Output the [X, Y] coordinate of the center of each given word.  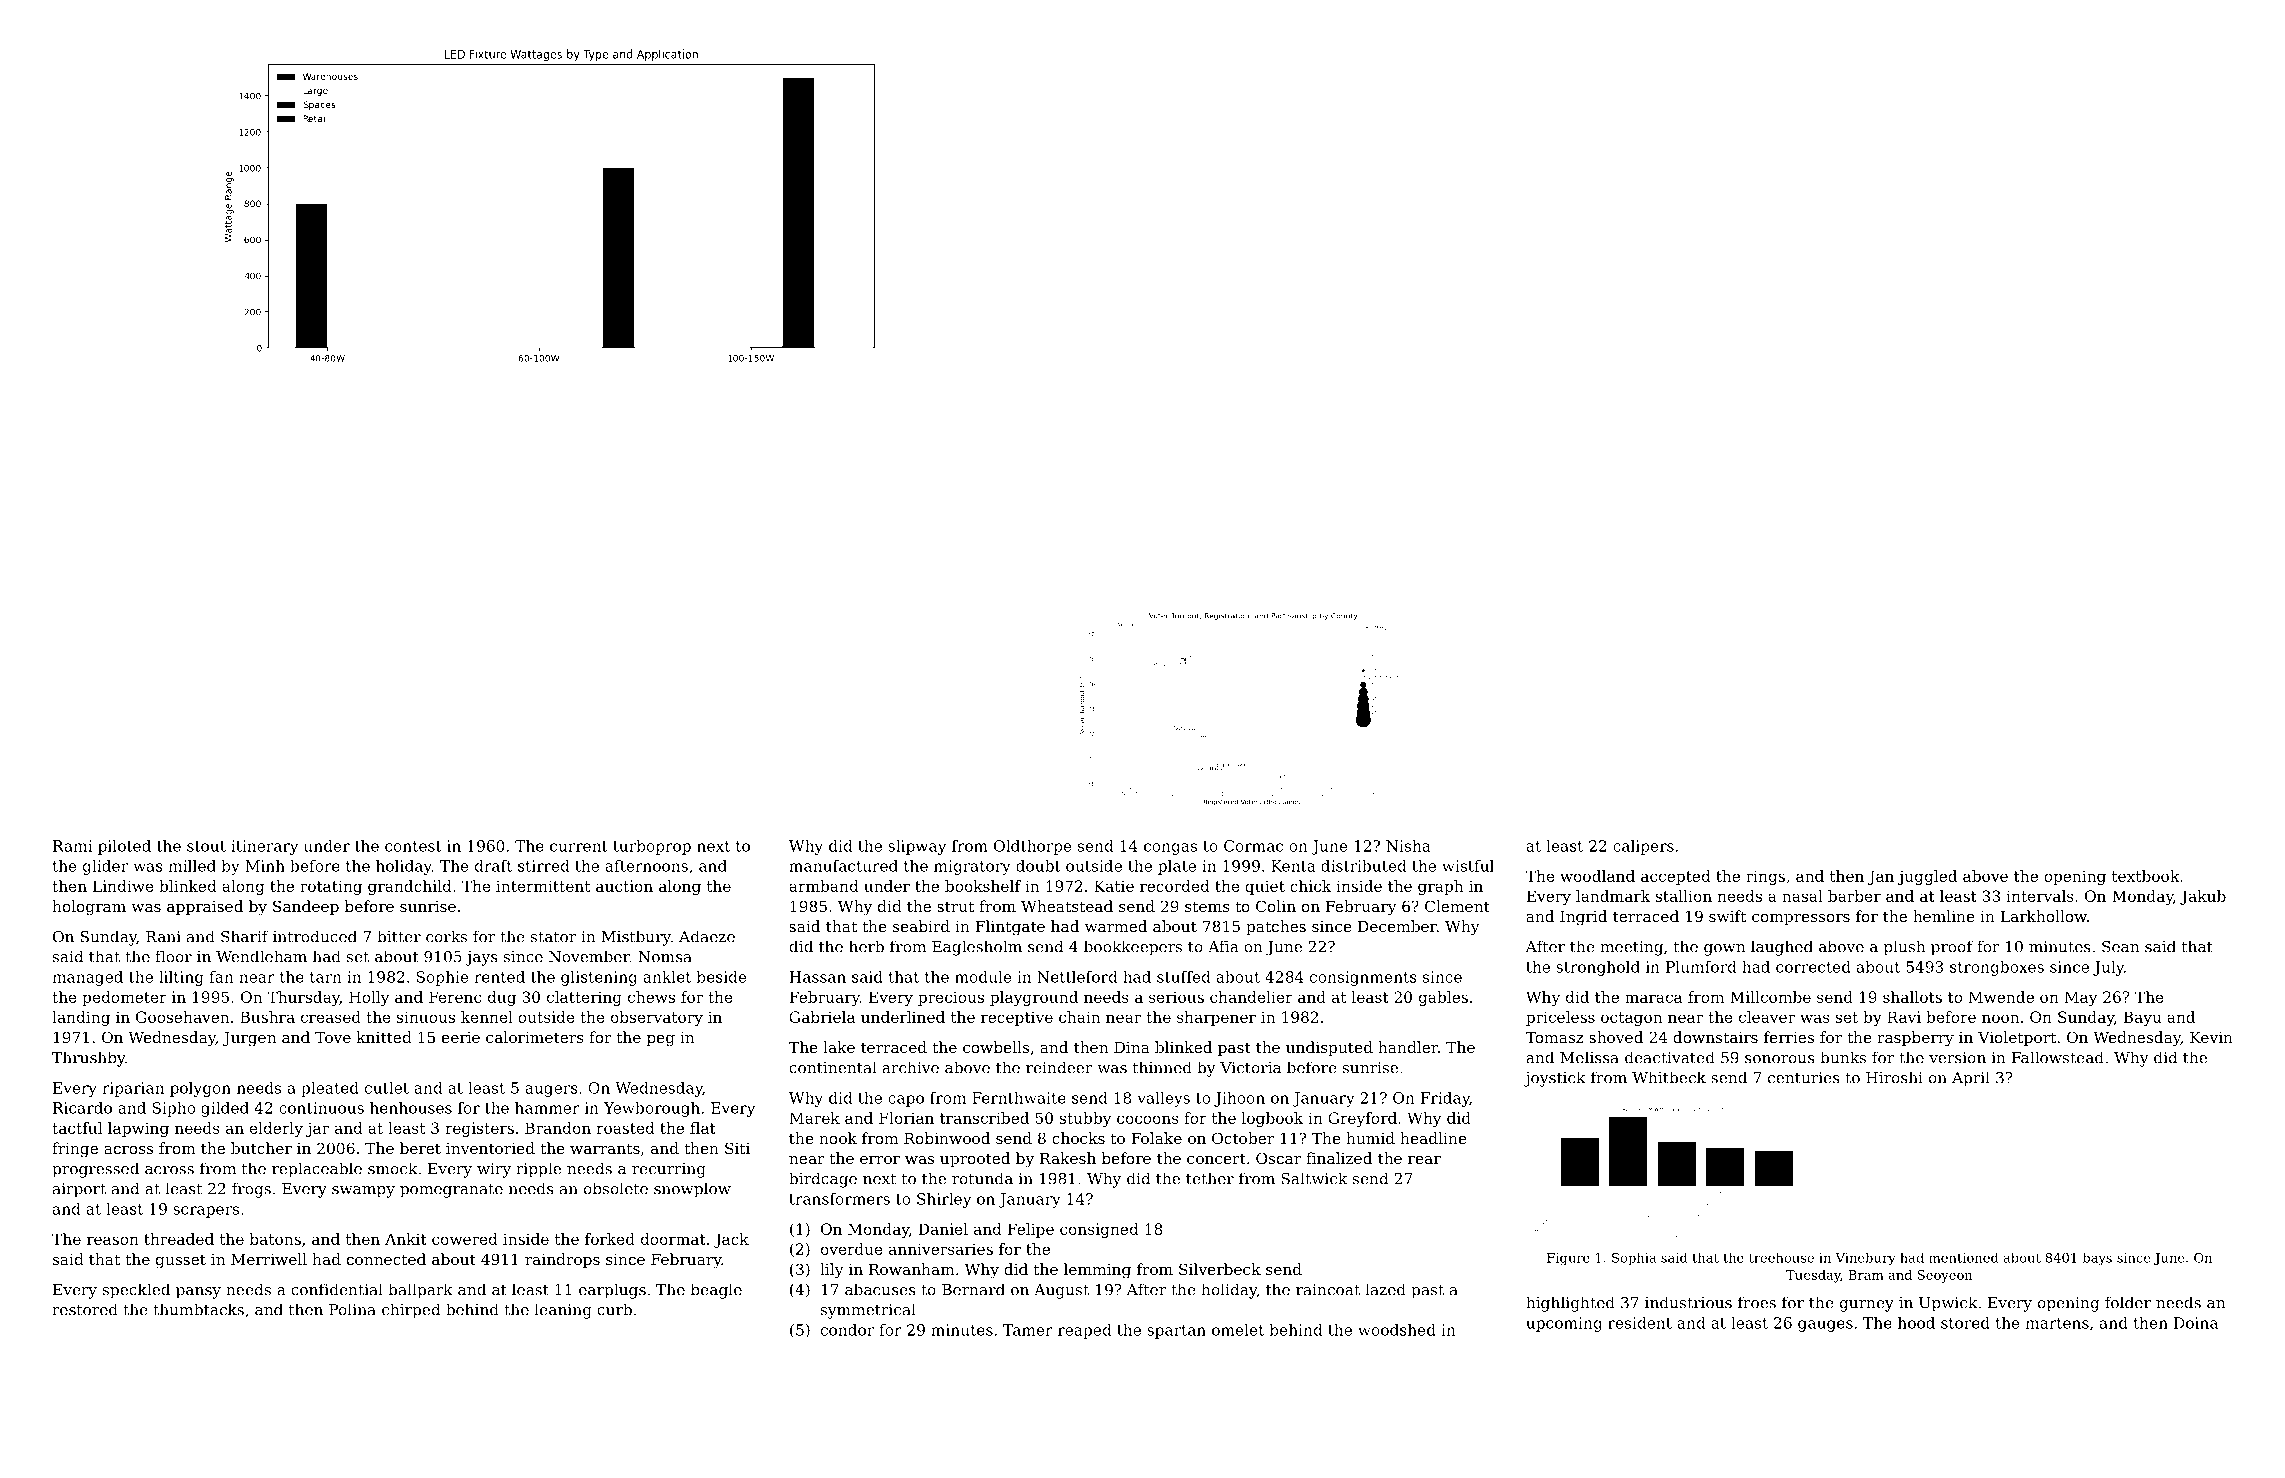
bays [2097, 1259]
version [1957, 1058]
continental [833, 1067]
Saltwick [1314, 1178]
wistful [1468, 866]
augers [551, 1091]
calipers [1643, 847]
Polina [352, 1309]
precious [951, 998]
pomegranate [451, 1191]
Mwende [2001, 997]
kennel [487, 1017]
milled [192, 866]
